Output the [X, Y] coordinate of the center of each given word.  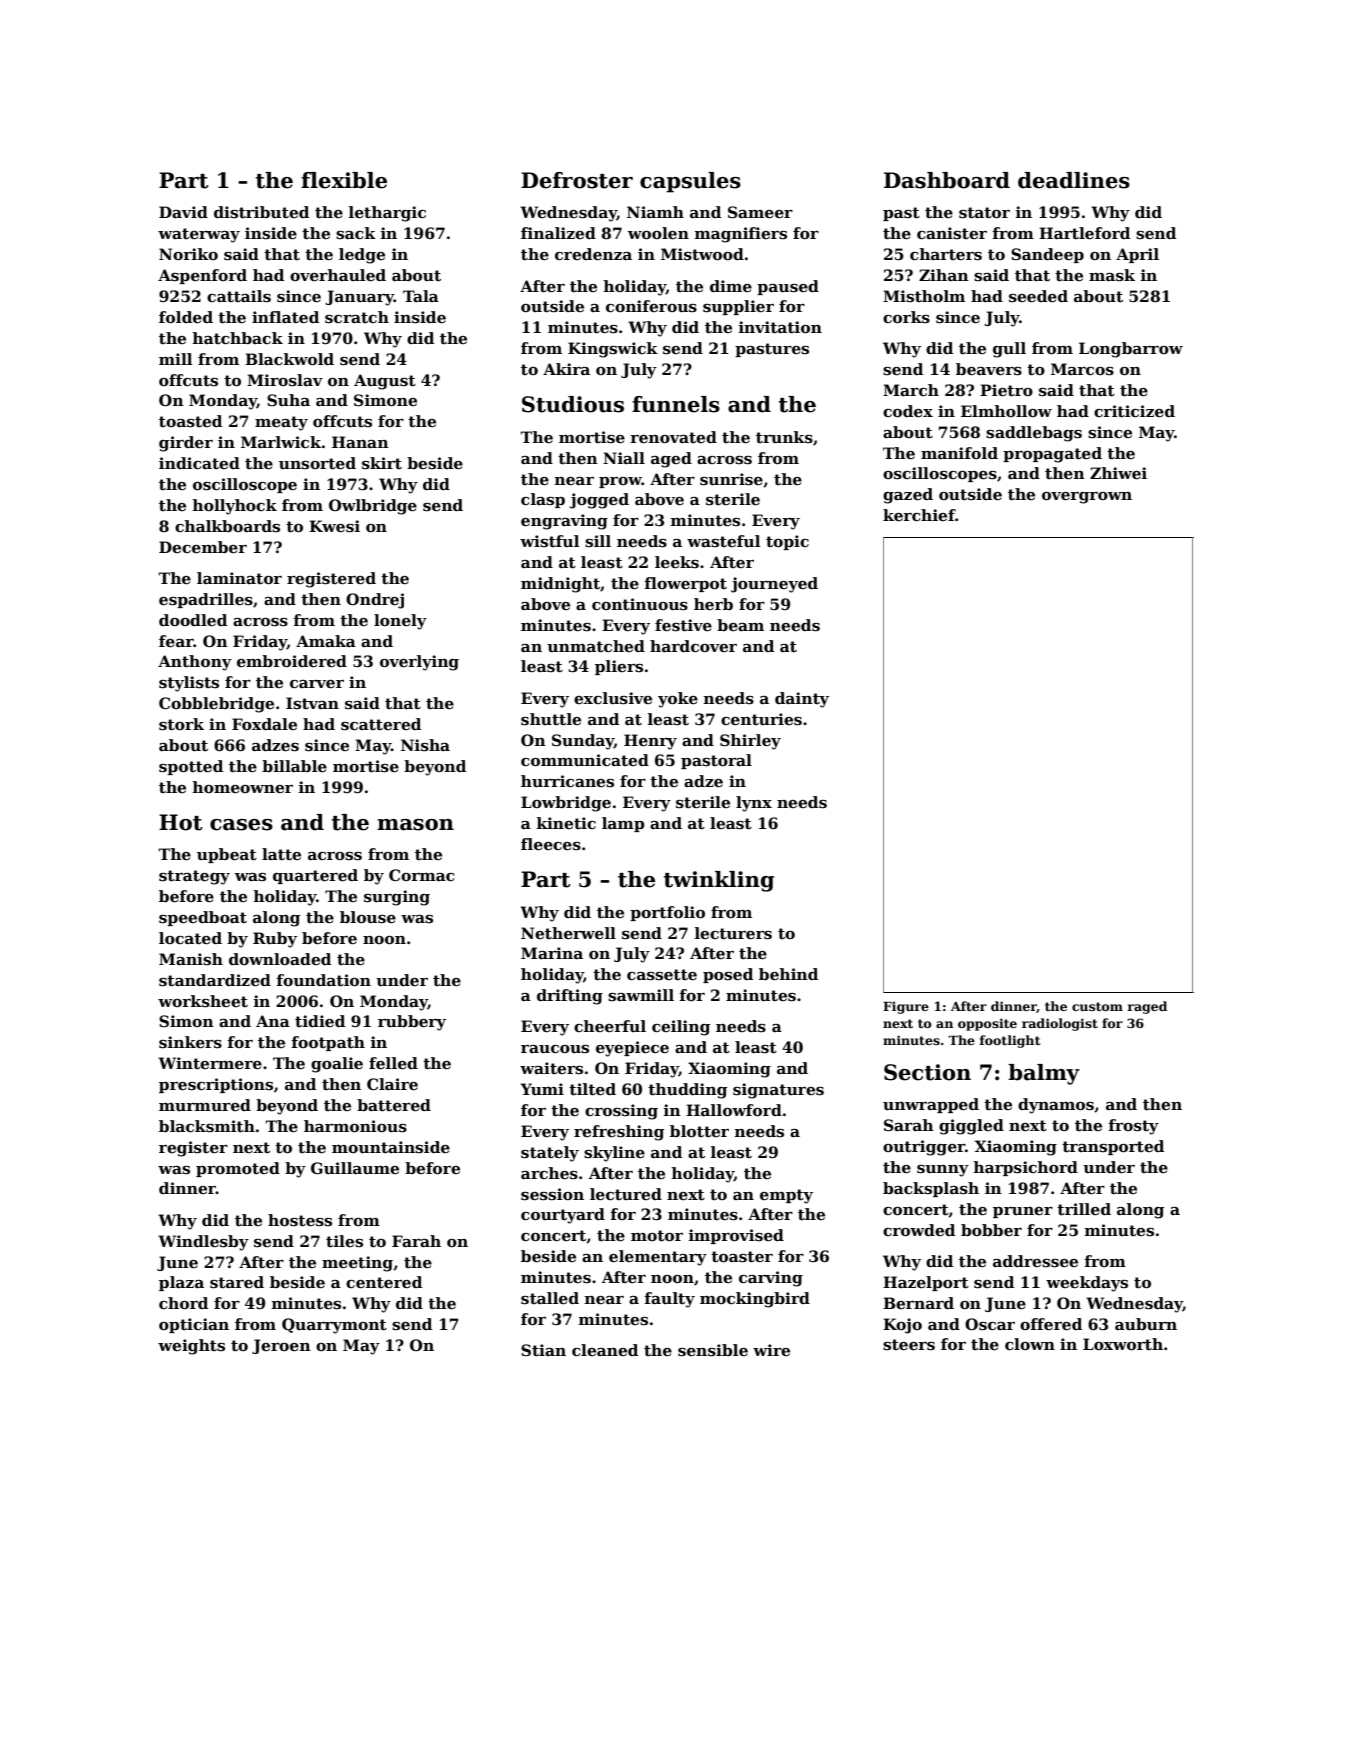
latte [281, 854]
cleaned [605, 1350]
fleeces [551, 844]
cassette [662, 975]
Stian [543, 1350]
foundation [323, 980]
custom [1097, 1006]
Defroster [577, 180]
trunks [784, 437]
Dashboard [947, 180]
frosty [1133, 1127]
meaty [281, 423]
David [183, 212]
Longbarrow [1131, 350]
